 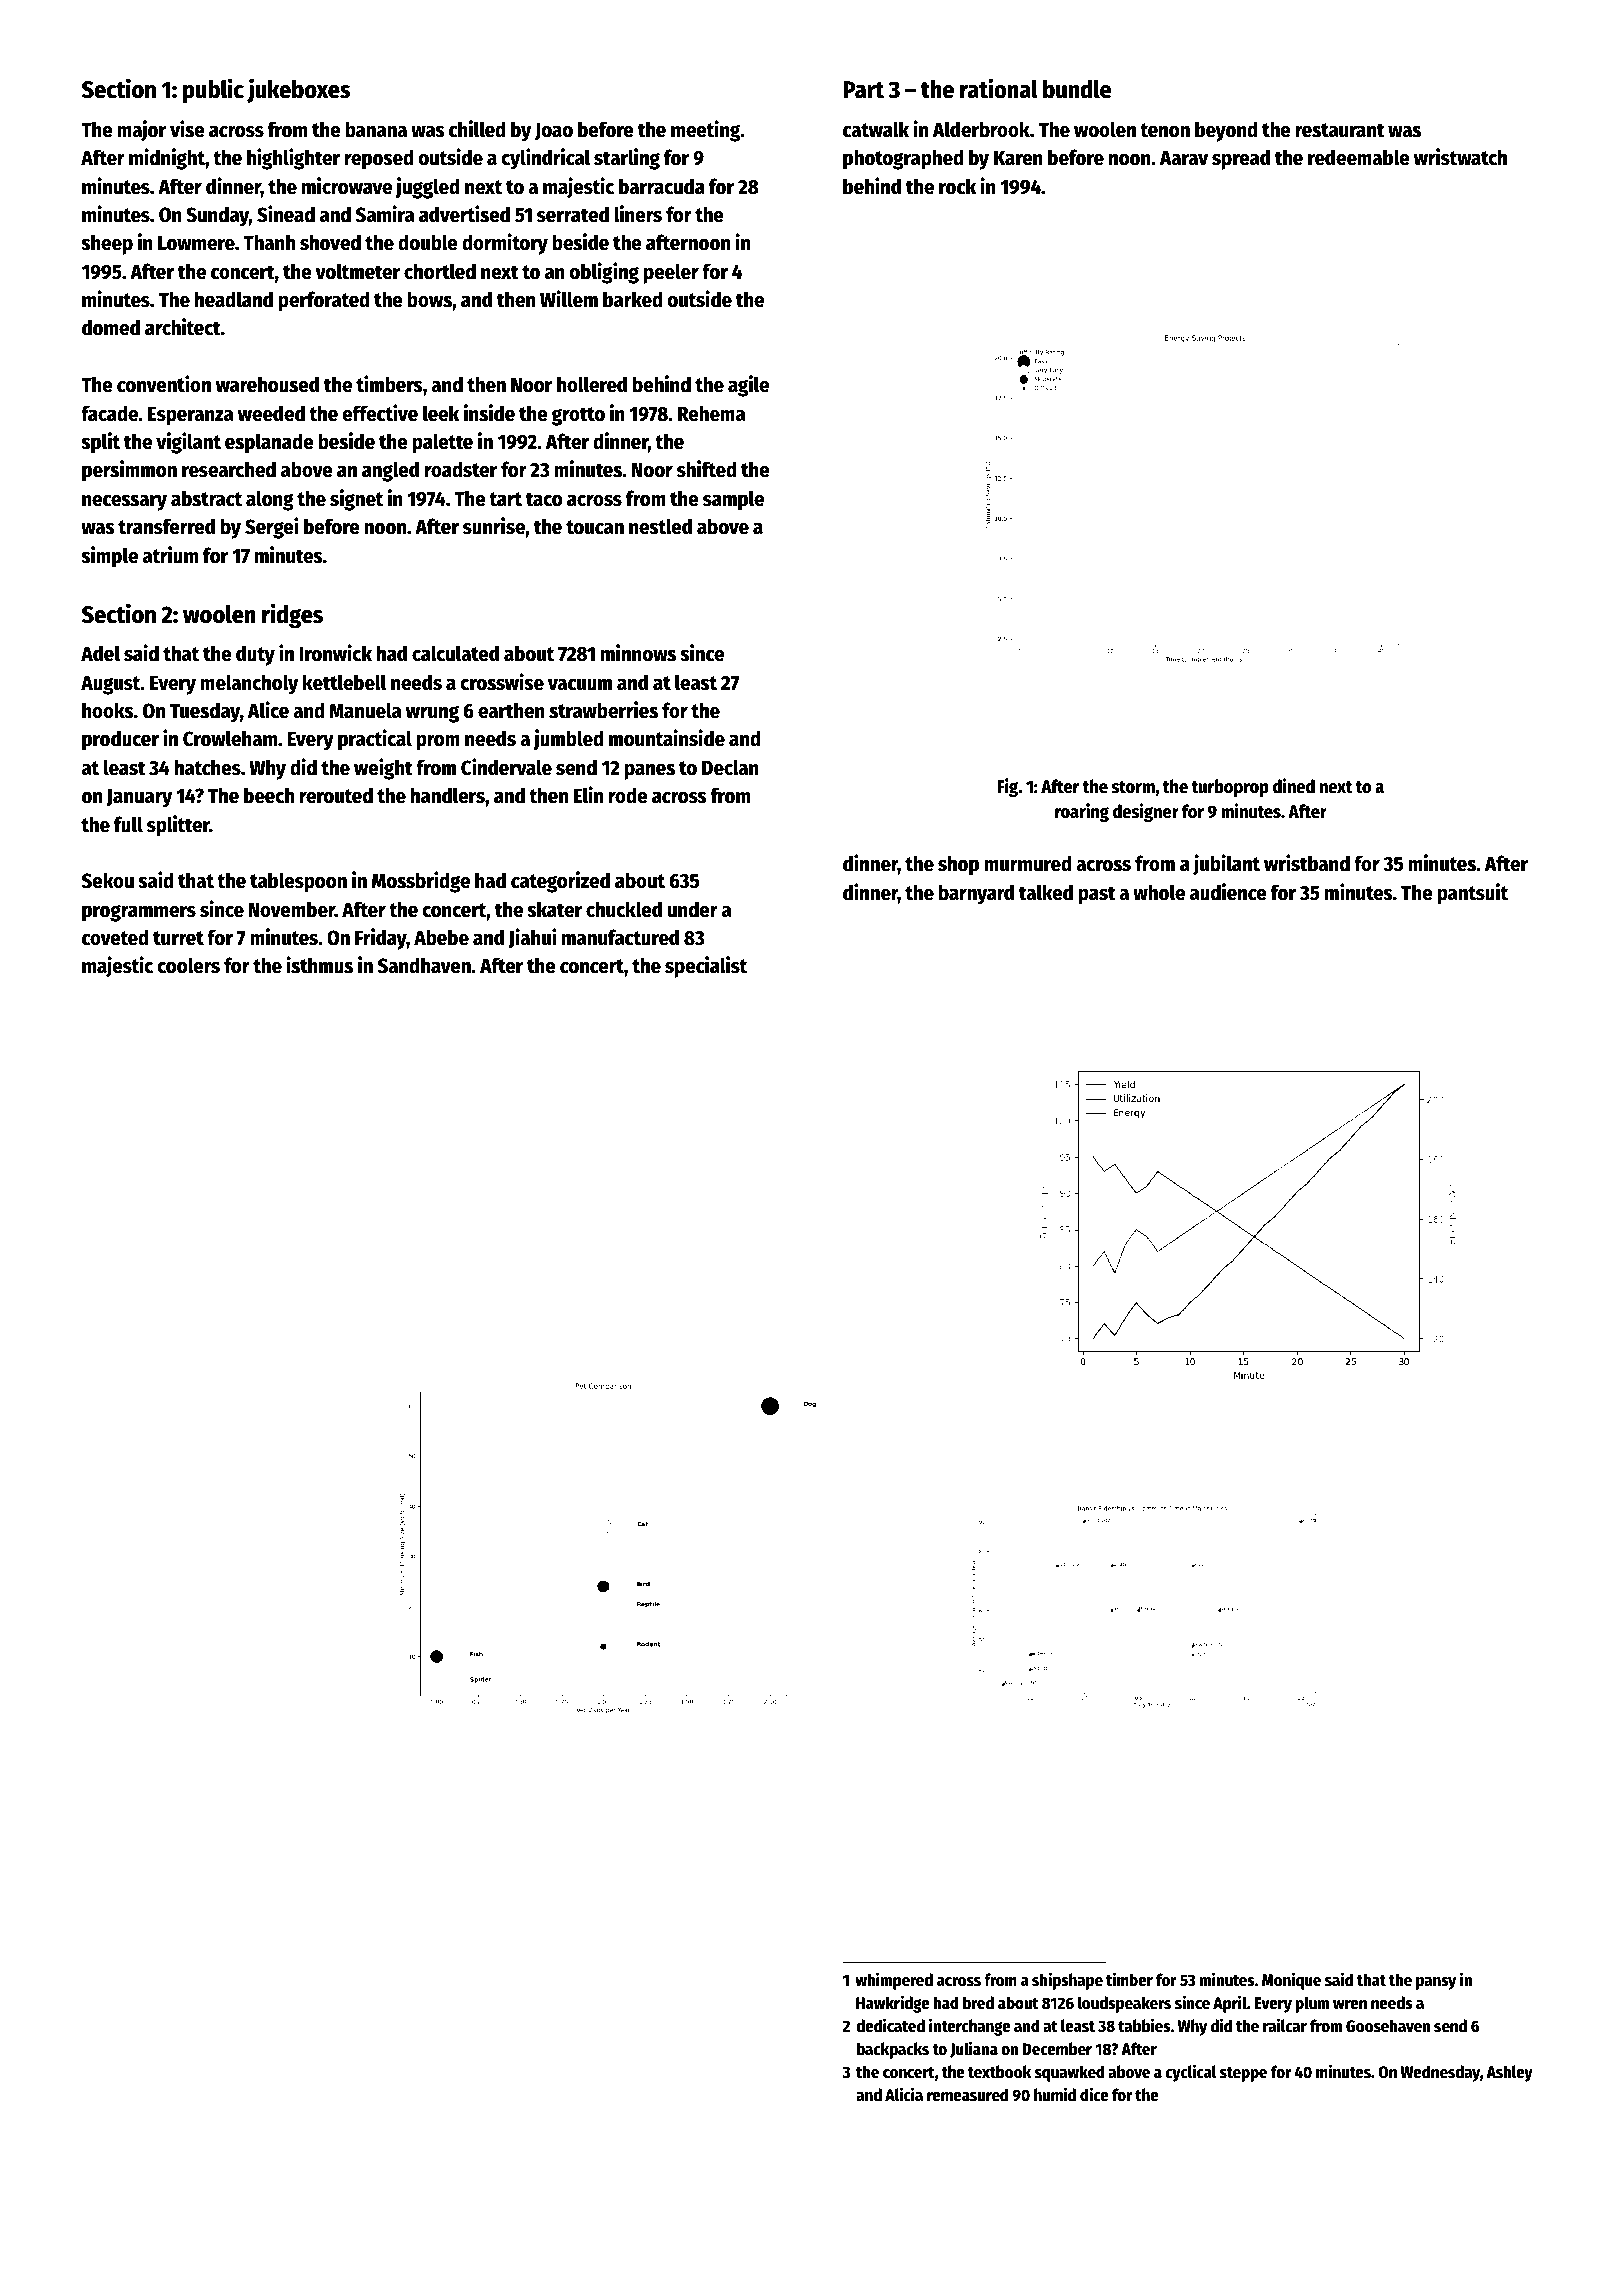 What do you see at coordinates (706, 131) in the screenshot?
I see `meeting` at bounding box center [706, 131].
